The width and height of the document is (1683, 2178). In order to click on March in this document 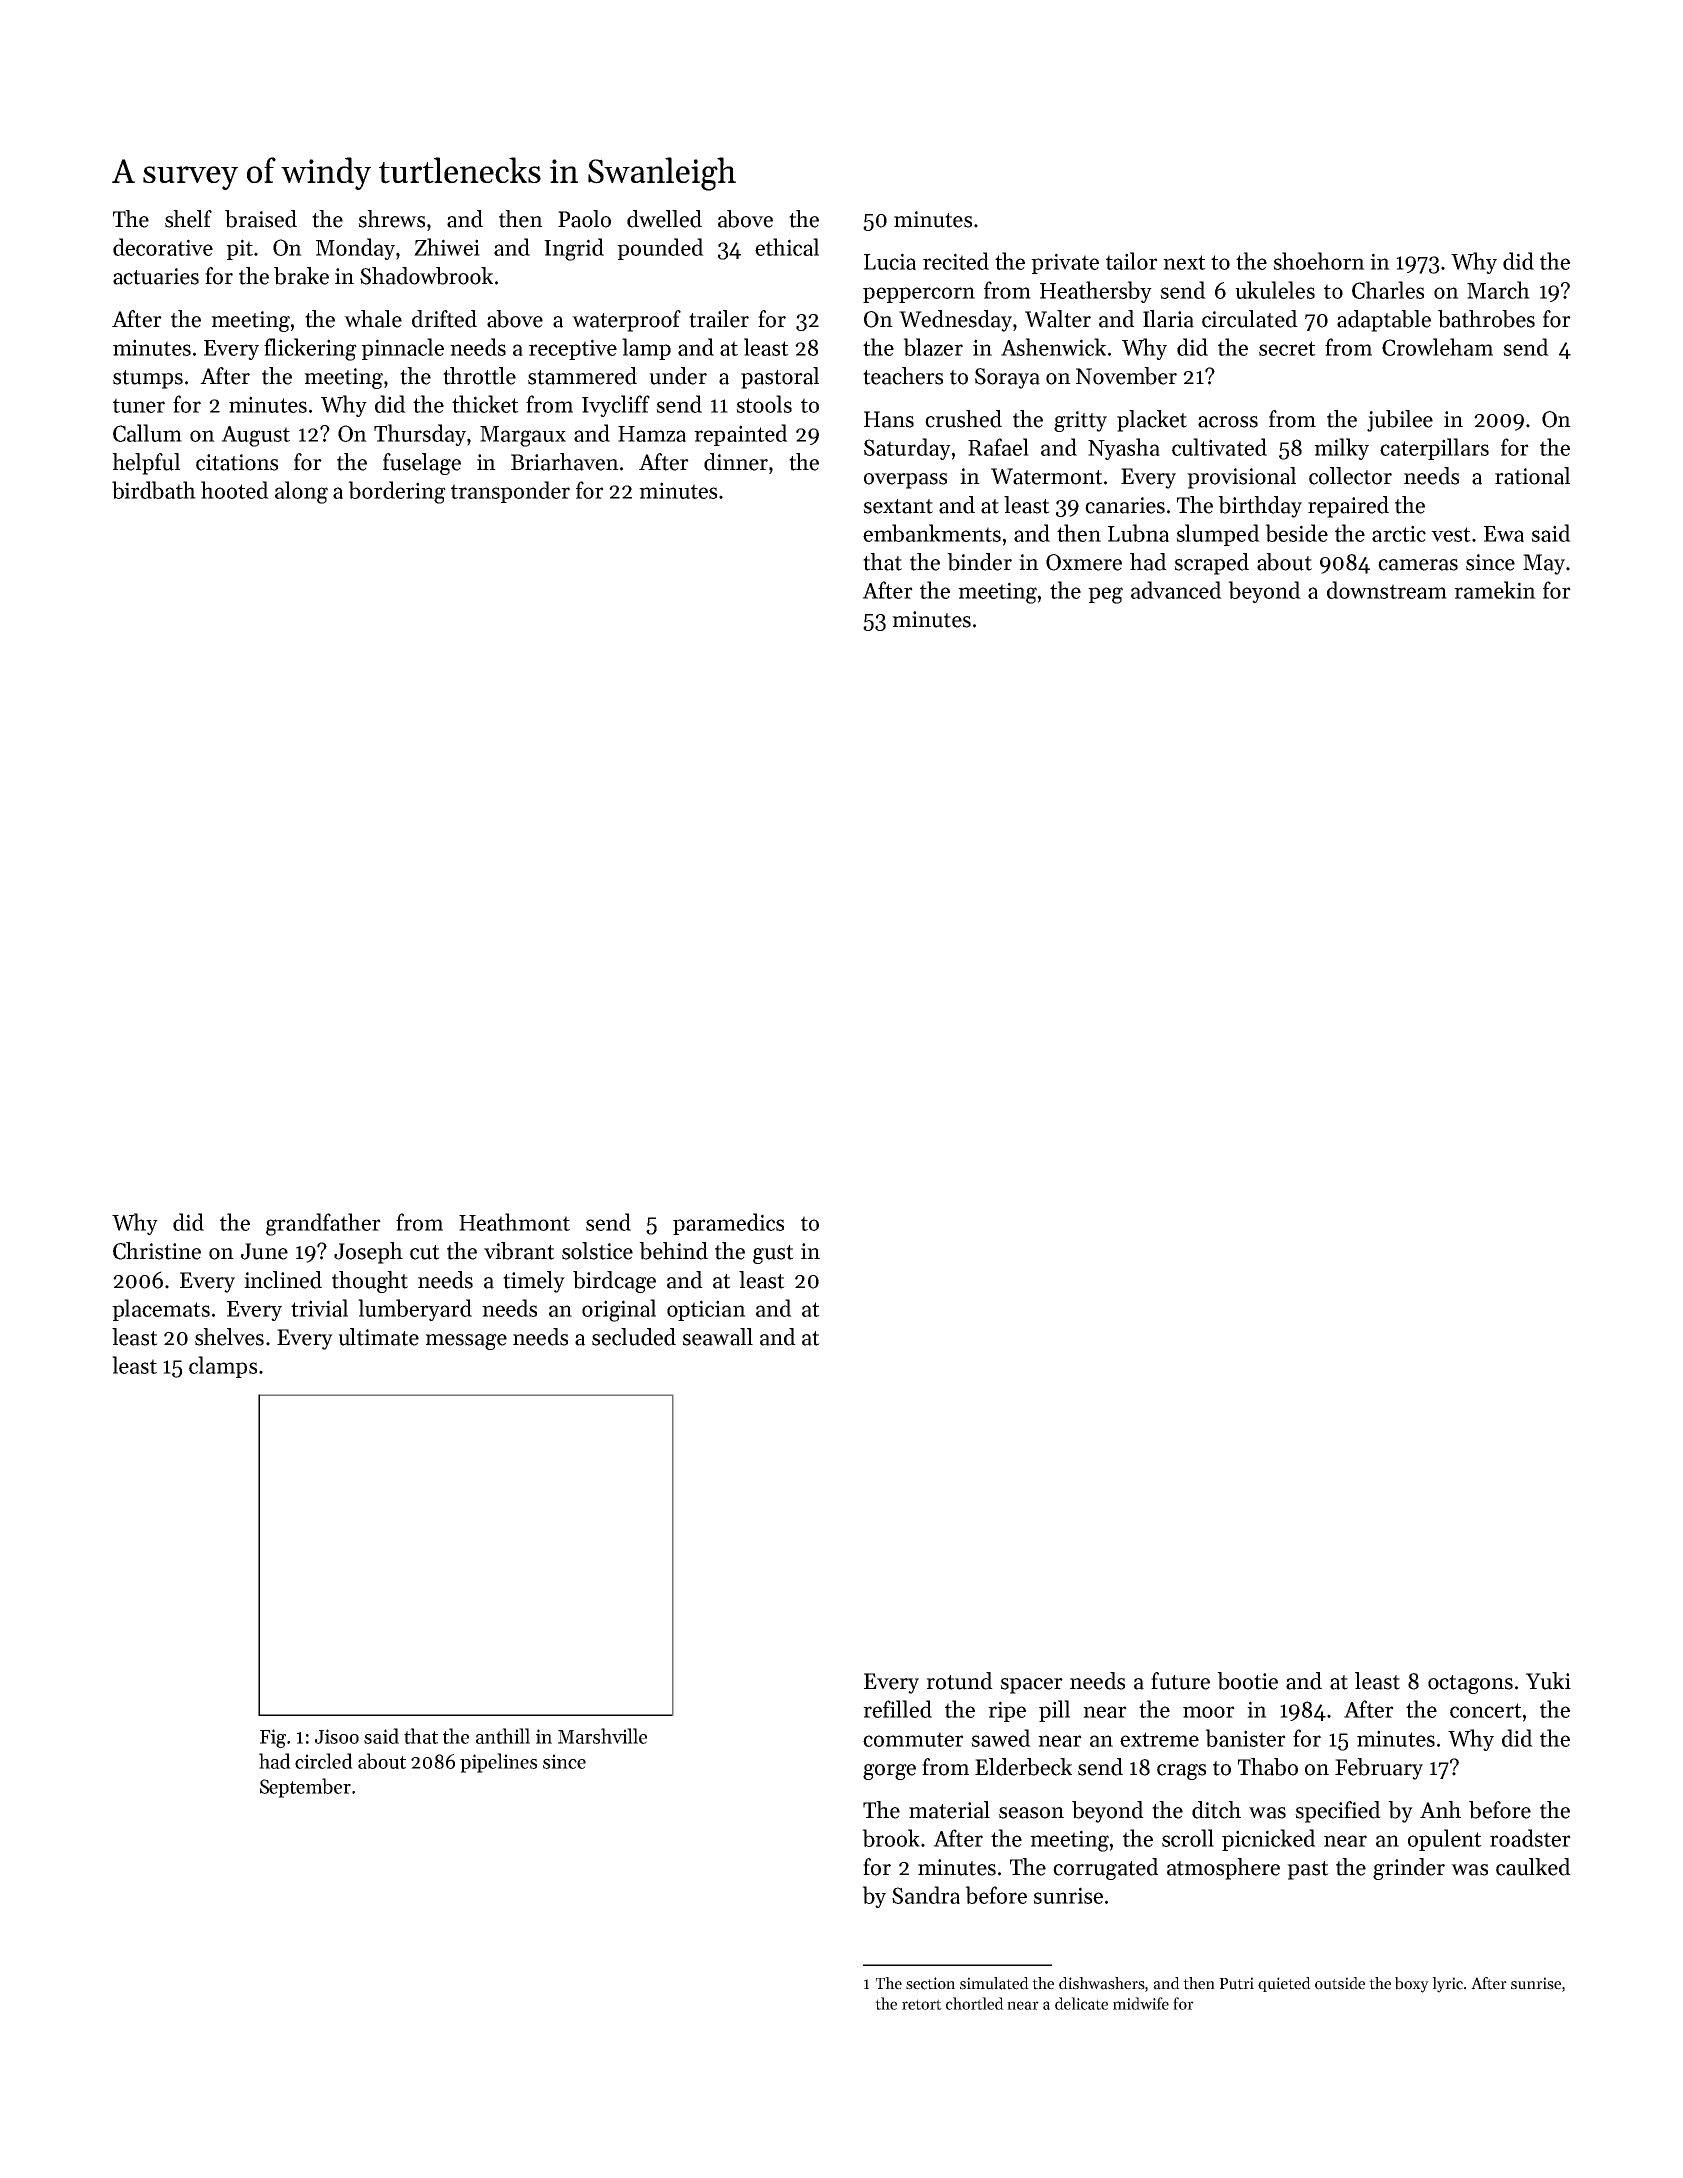, I will do `click(1498, 290)`.
